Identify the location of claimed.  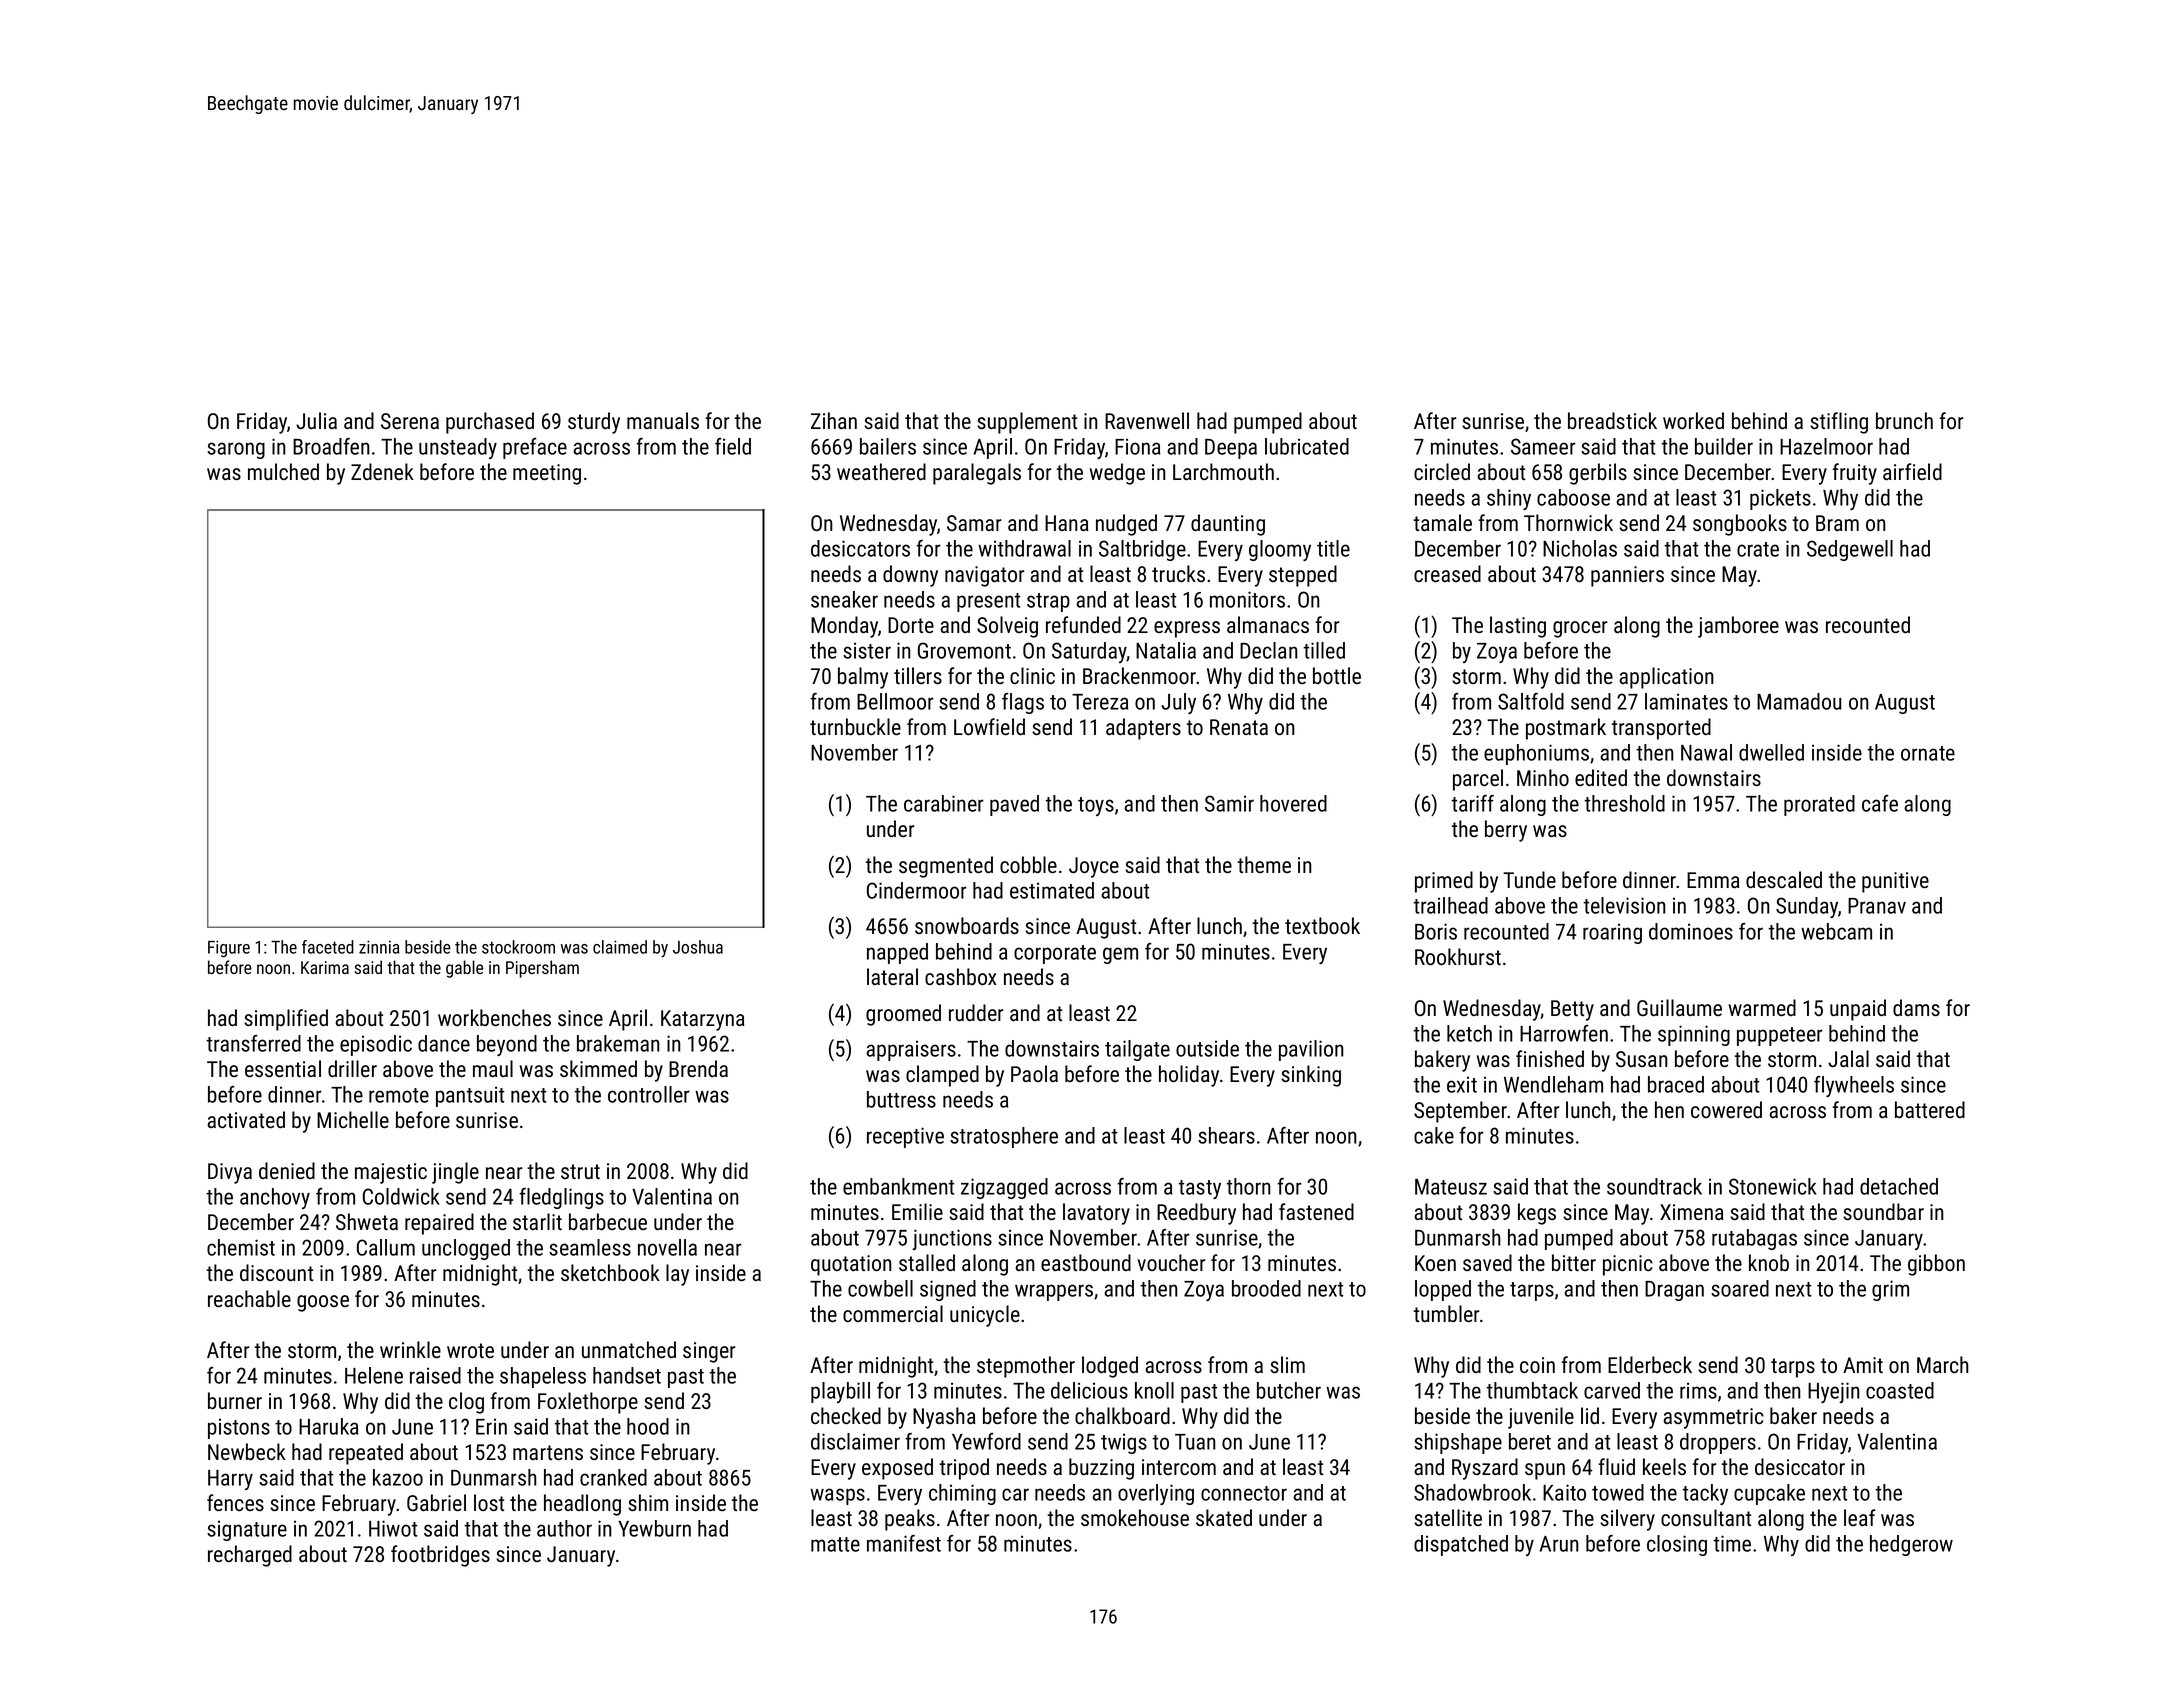
(620, 947).
